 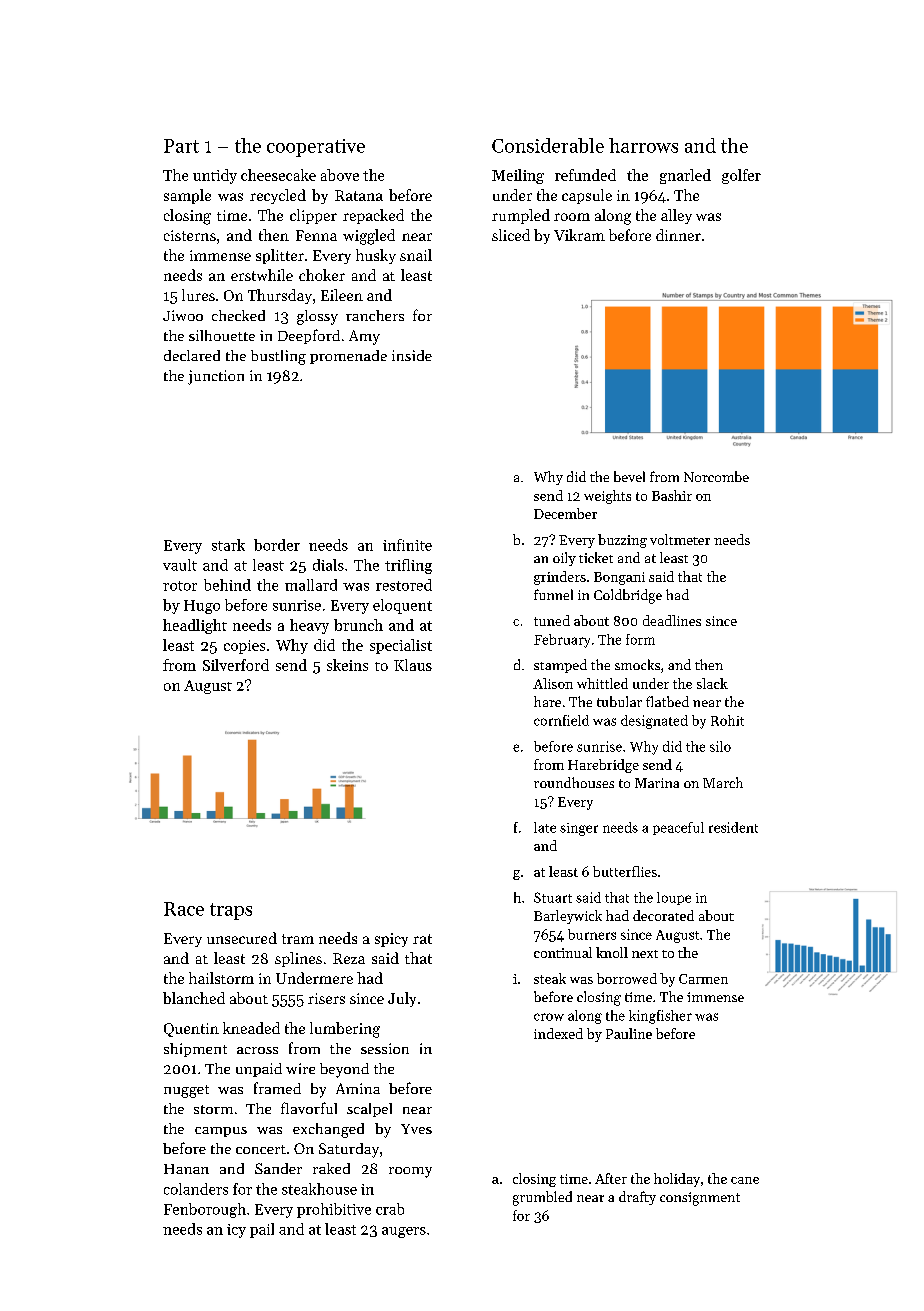 I want to click on Part, so click(x=181, y=146).
